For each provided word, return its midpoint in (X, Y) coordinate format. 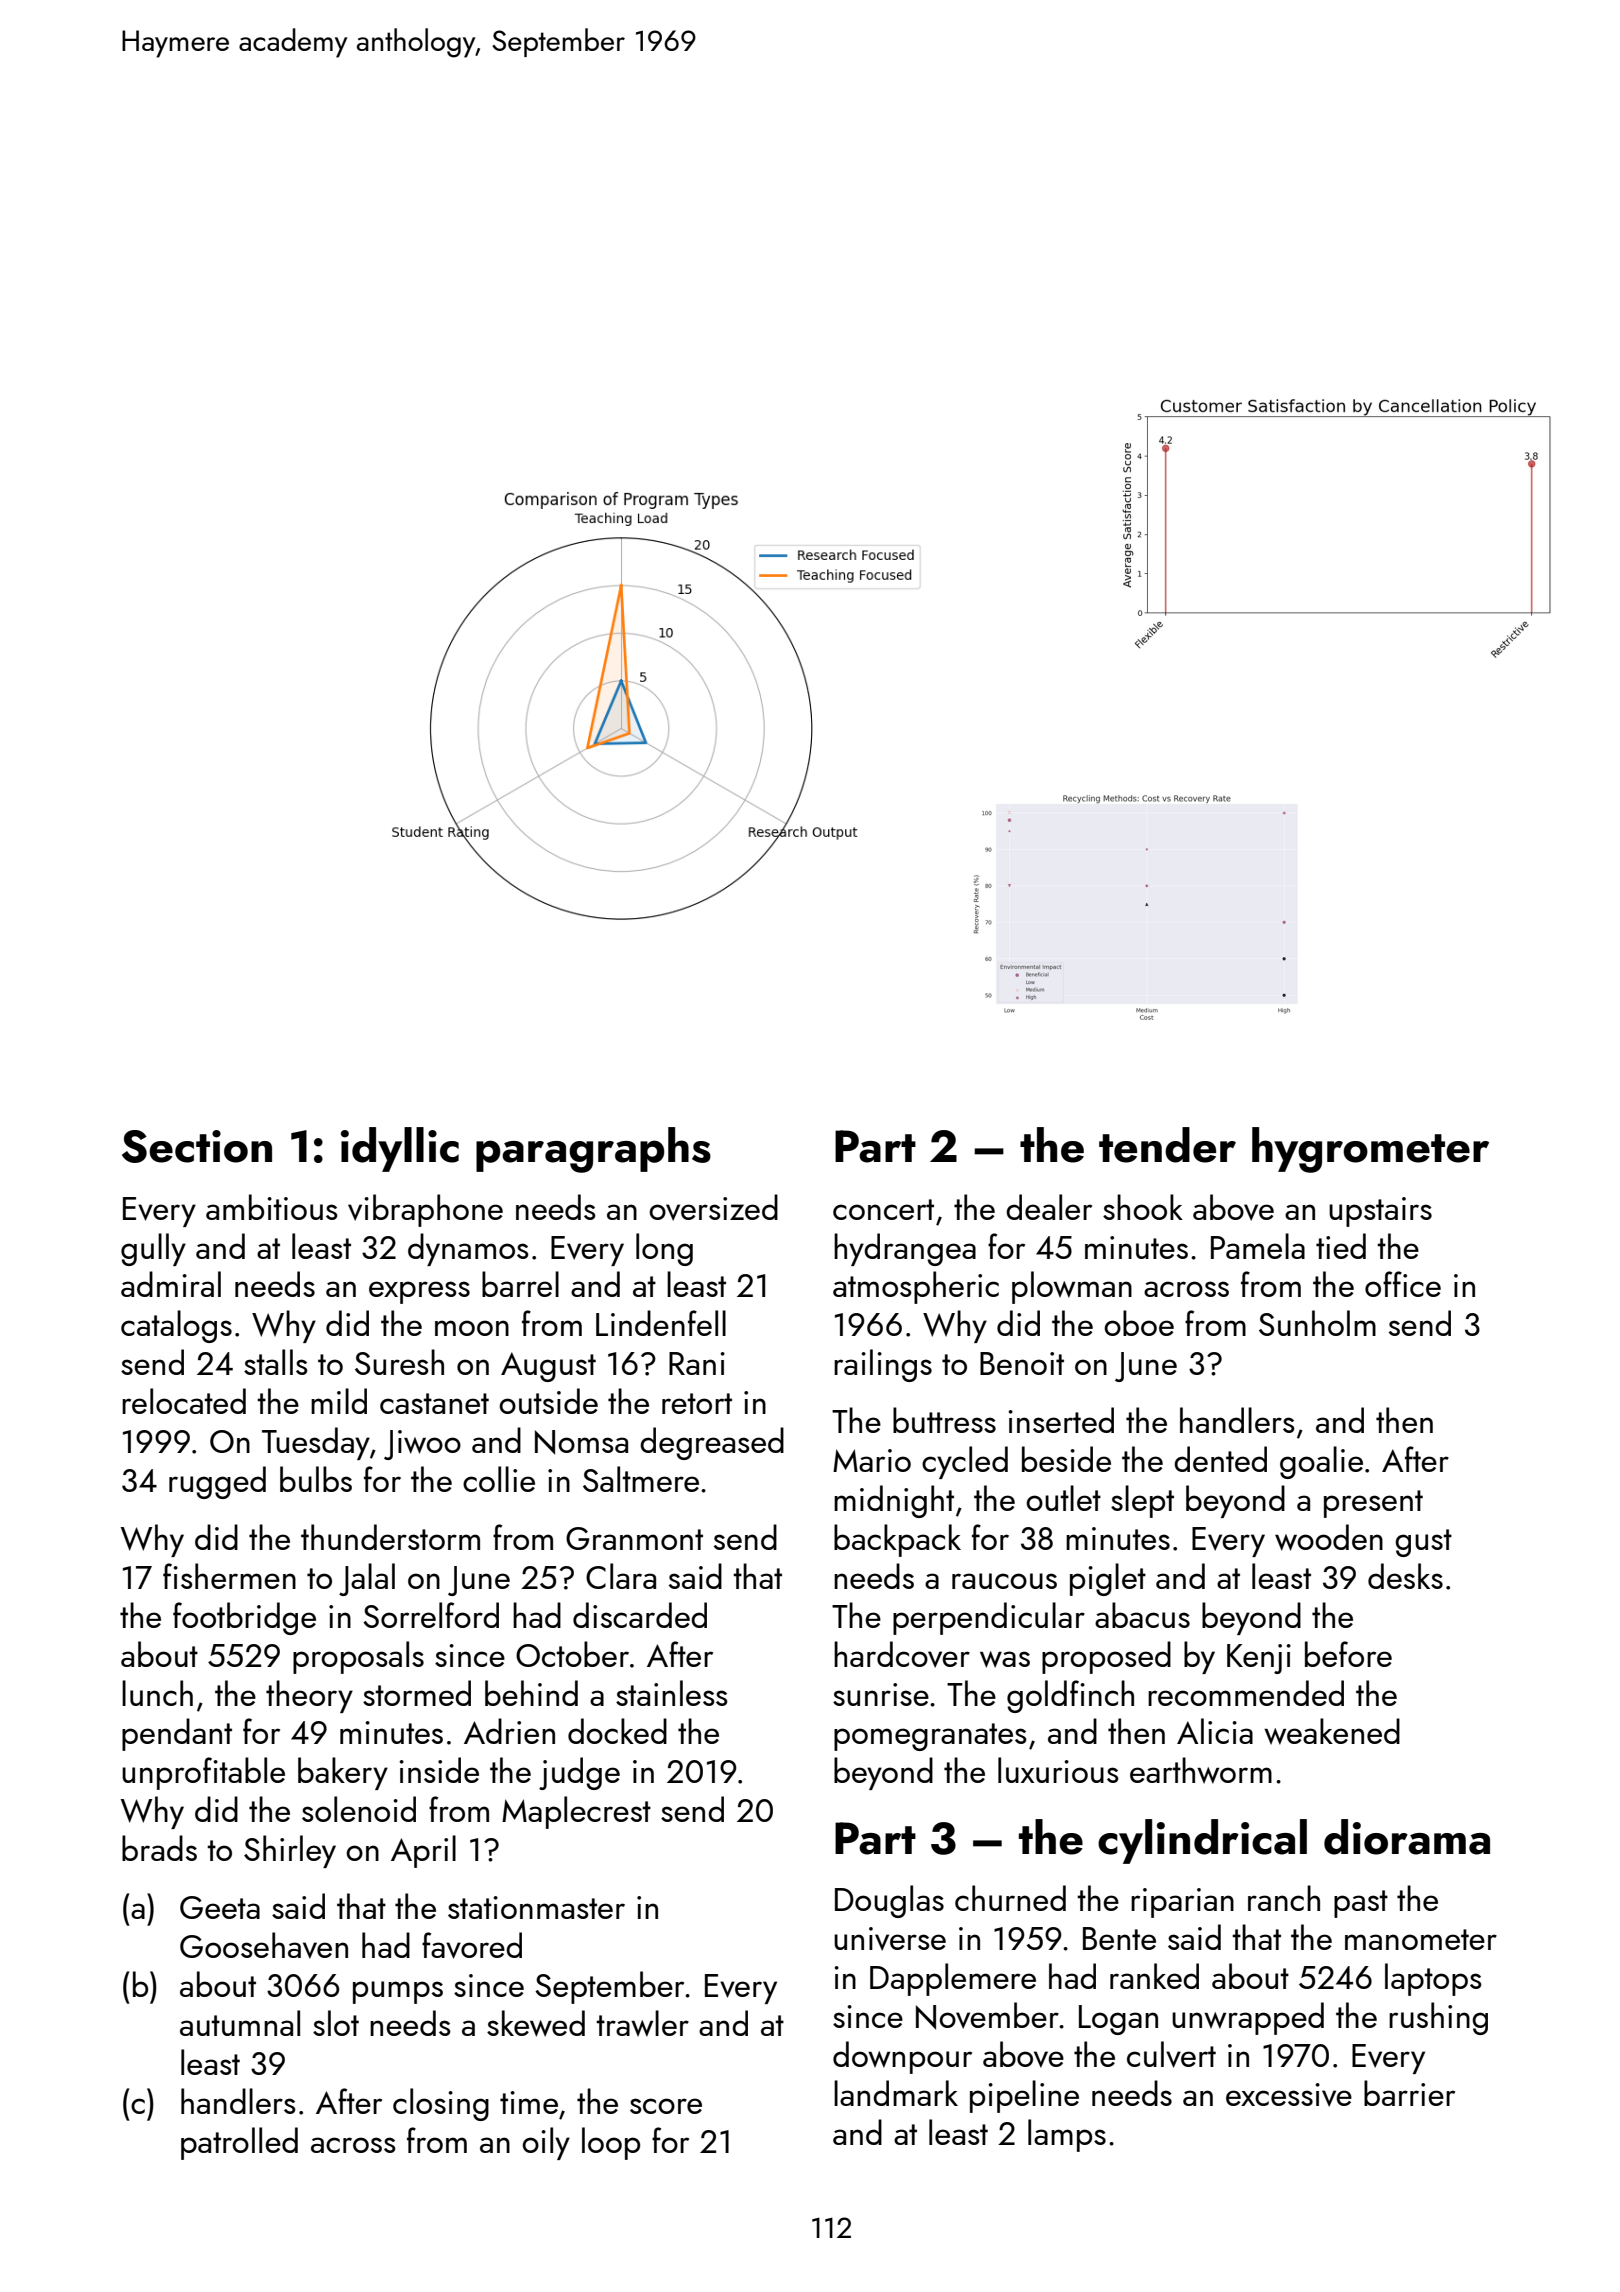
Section (197, 1146)
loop (611, 2143)
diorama (1407, 1837)
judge (579, 1773)
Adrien (509, 1731)
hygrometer (1370, 1150)
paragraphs (593, 1150)
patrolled (239, 2143)
